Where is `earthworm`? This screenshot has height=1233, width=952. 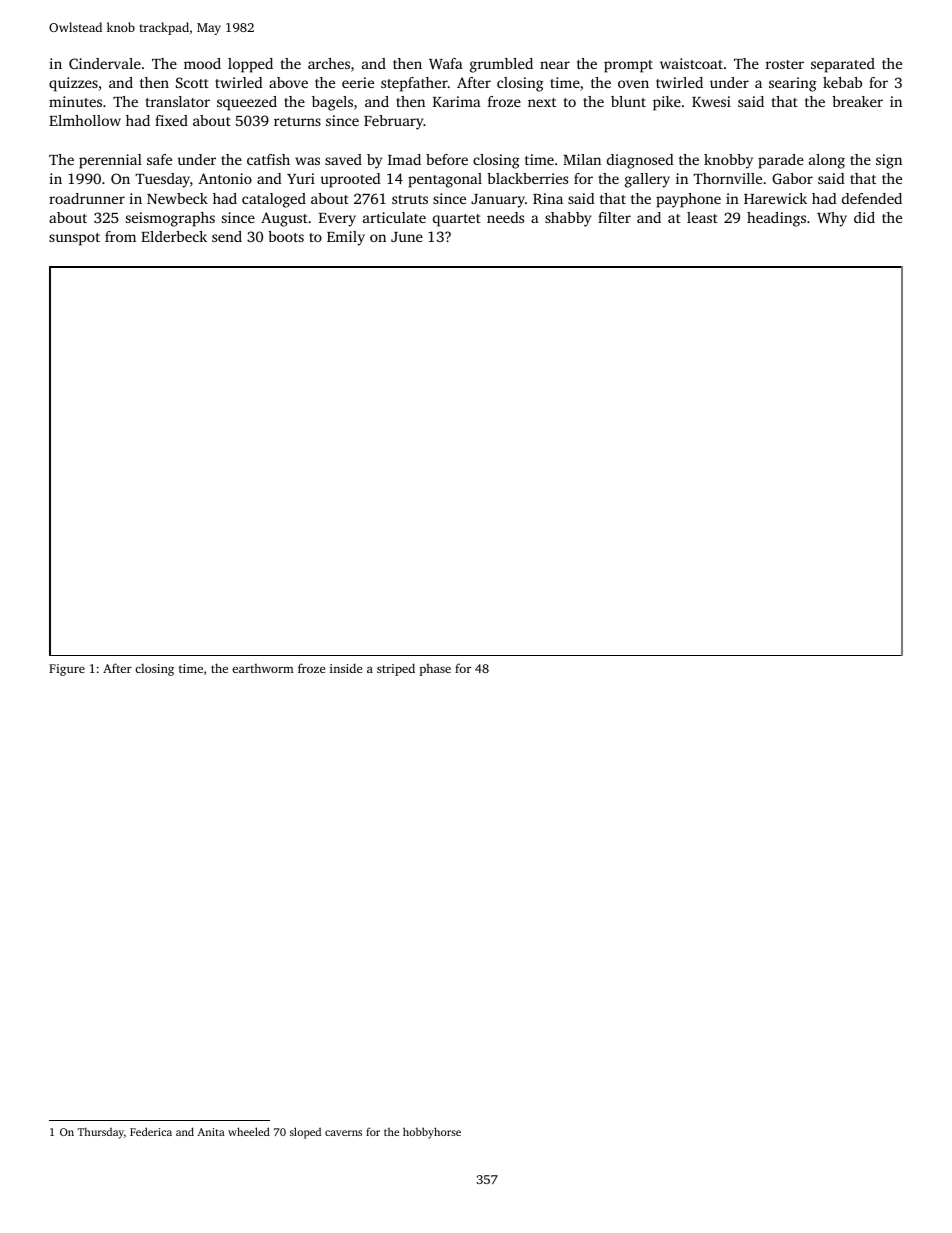
earthworm is located at coordinates (263, 668).
